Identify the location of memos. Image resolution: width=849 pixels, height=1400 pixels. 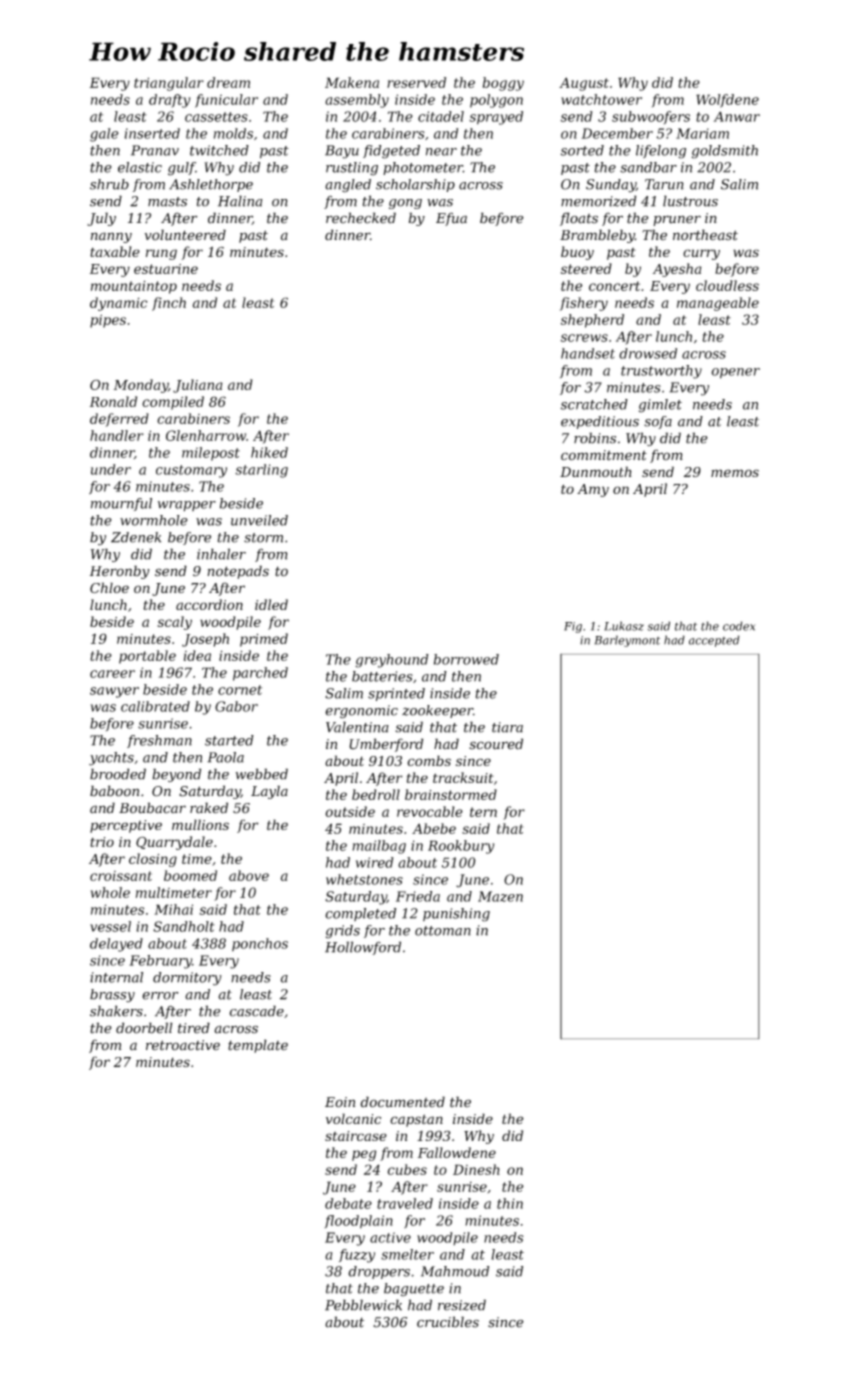
(735, 473).
